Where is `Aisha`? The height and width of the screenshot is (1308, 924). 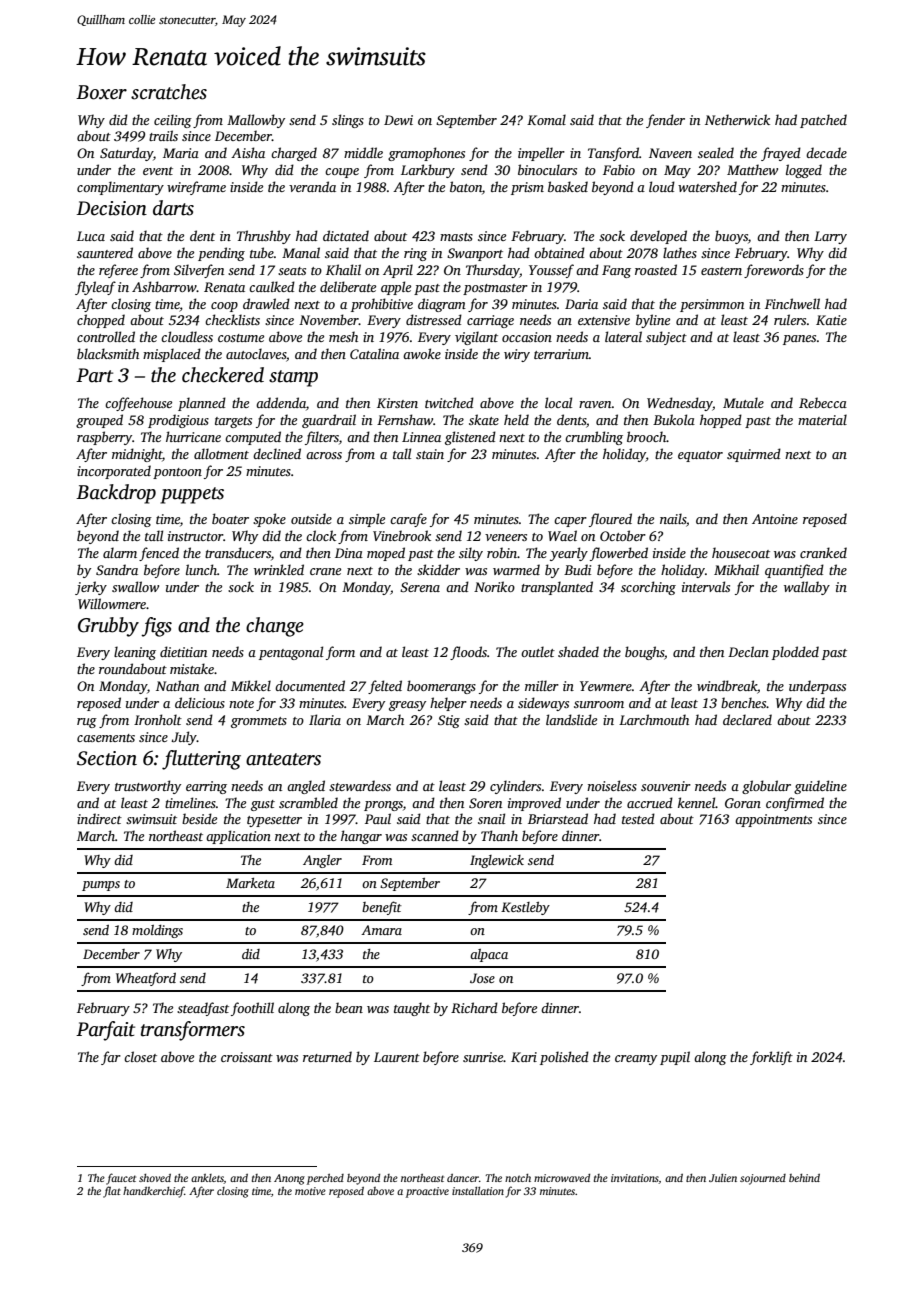
Aisha is located at coordinates (248, 152).
